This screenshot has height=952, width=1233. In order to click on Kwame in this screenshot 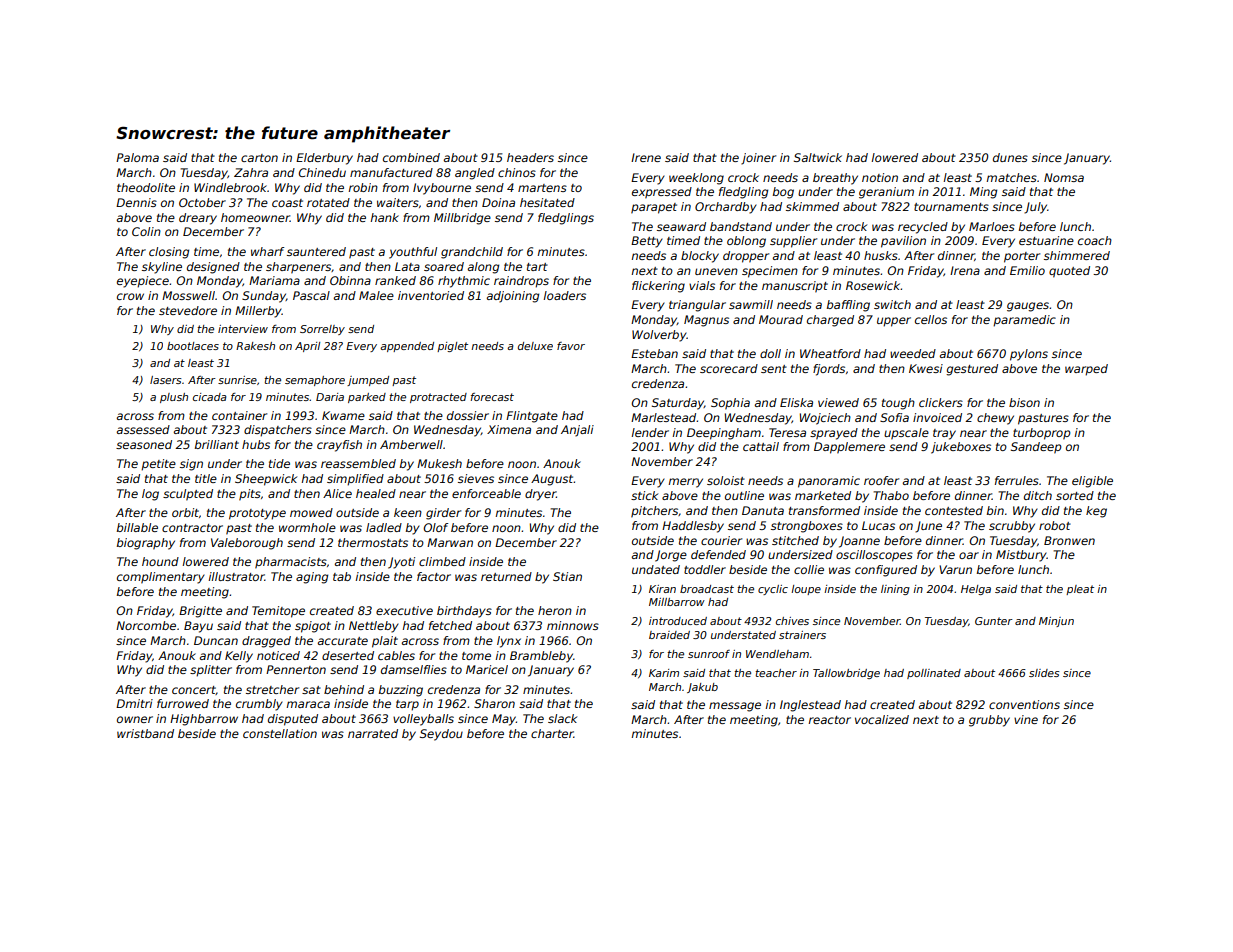, I will do `click(343, 415)`.
